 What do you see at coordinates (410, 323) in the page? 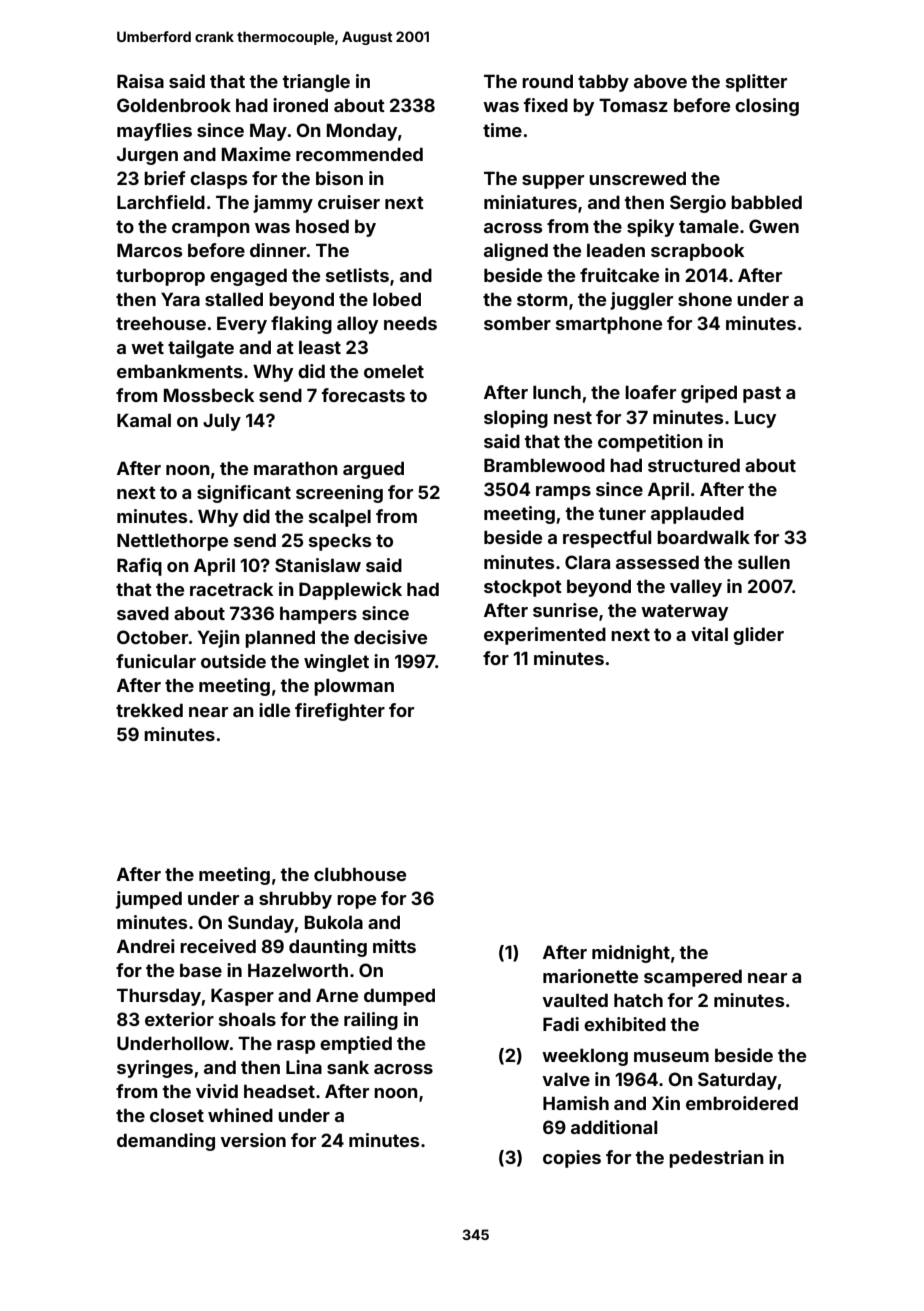
I see `needs` at bounding box center [410, 323].
